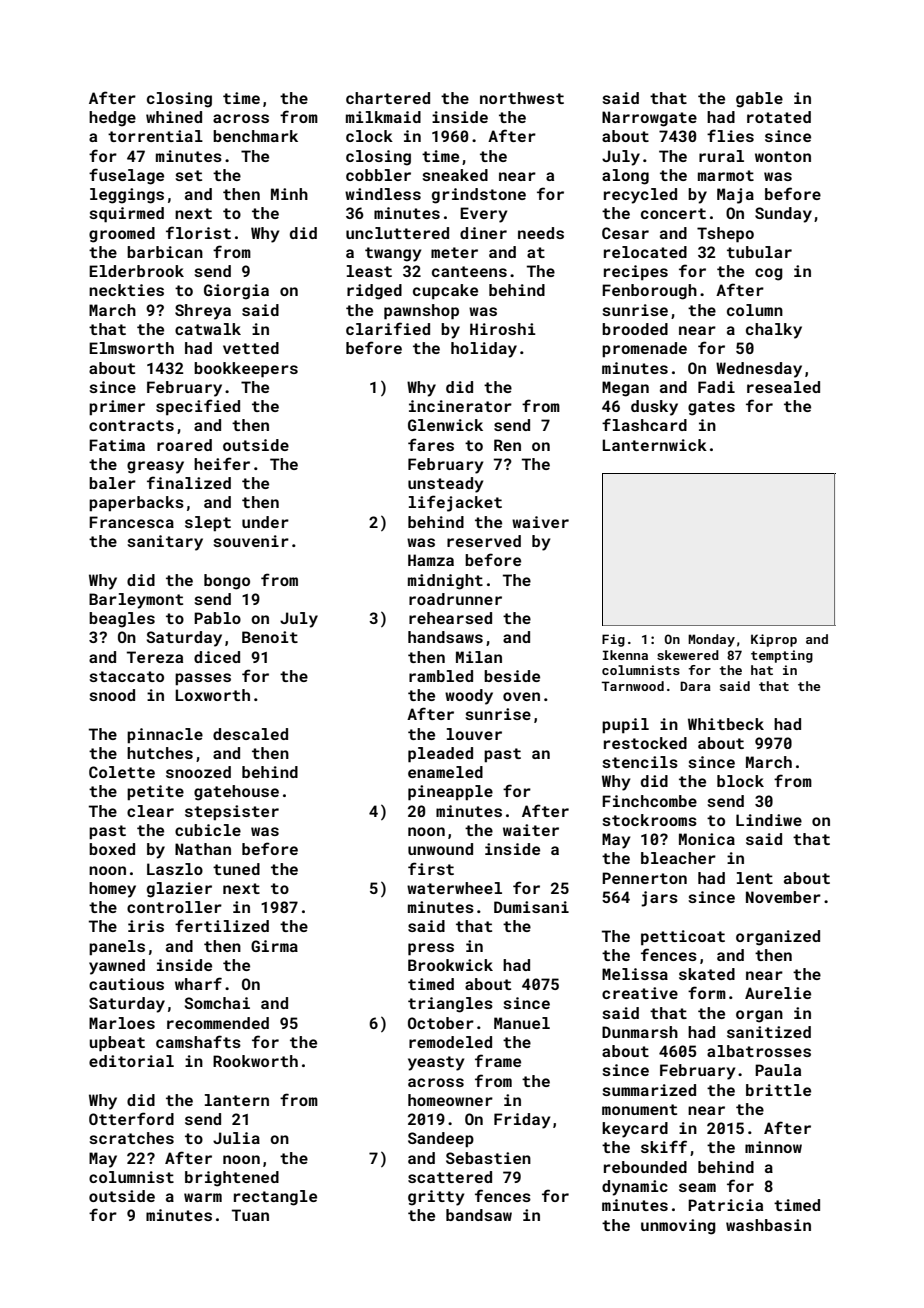 This page has width=924, height=1308. I want to click on pleaded, so click(440, 755).
